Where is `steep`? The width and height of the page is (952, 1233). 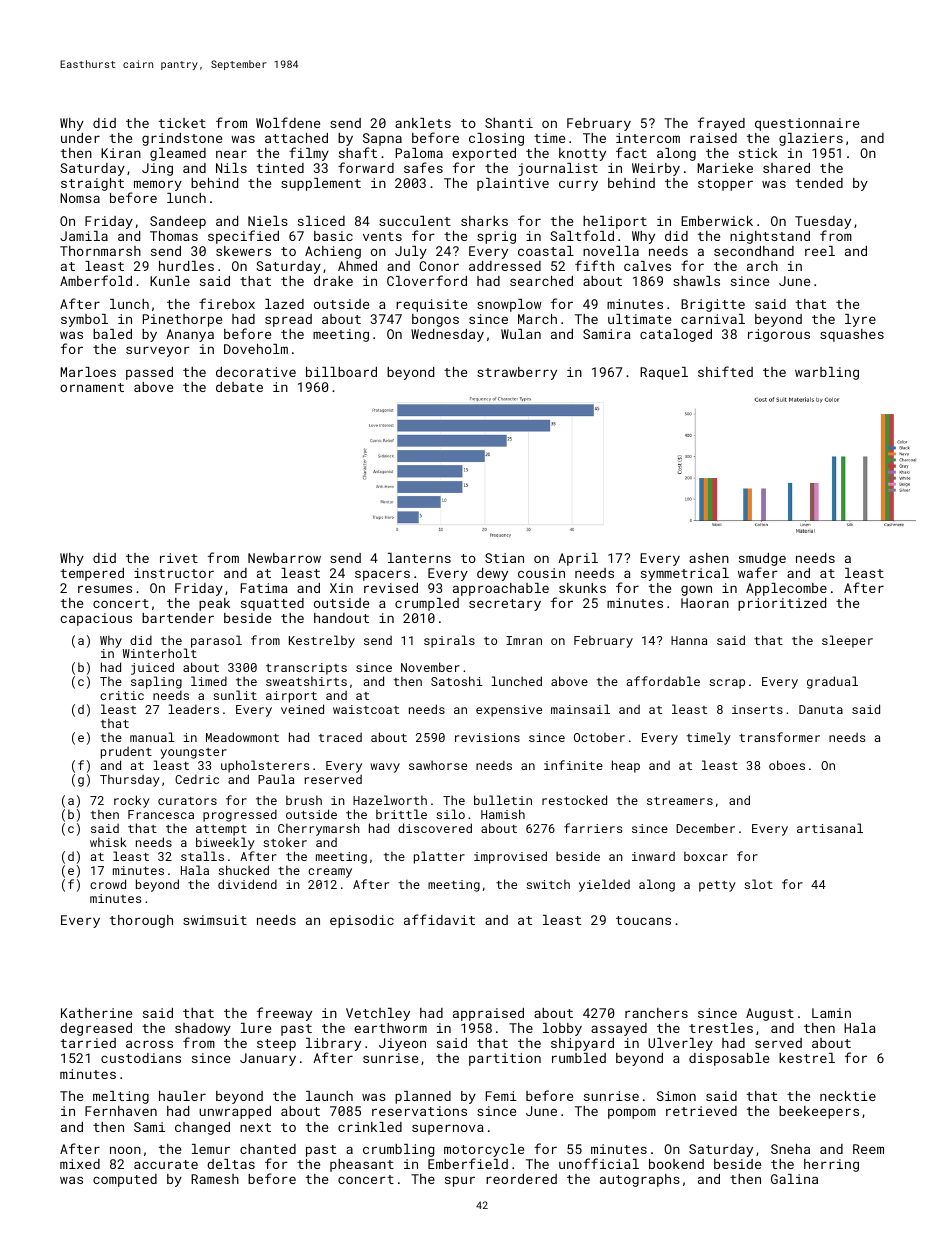 steep is located at coordinates (276, 1045).
